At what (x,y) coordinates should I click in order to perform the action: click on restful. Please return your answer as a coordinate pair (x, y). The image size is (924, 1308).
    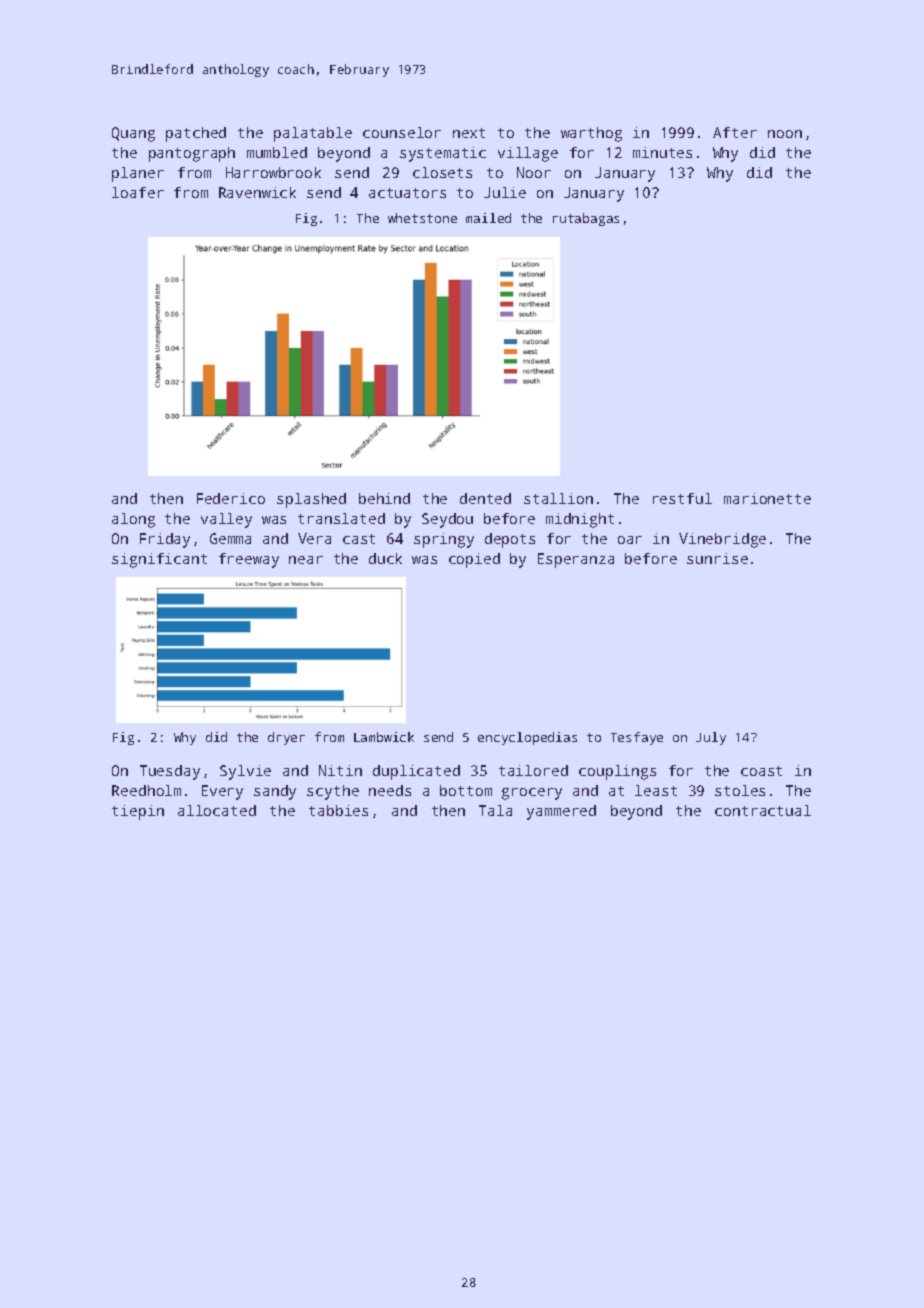
    Looking at the image, I should click on (682, 498).
